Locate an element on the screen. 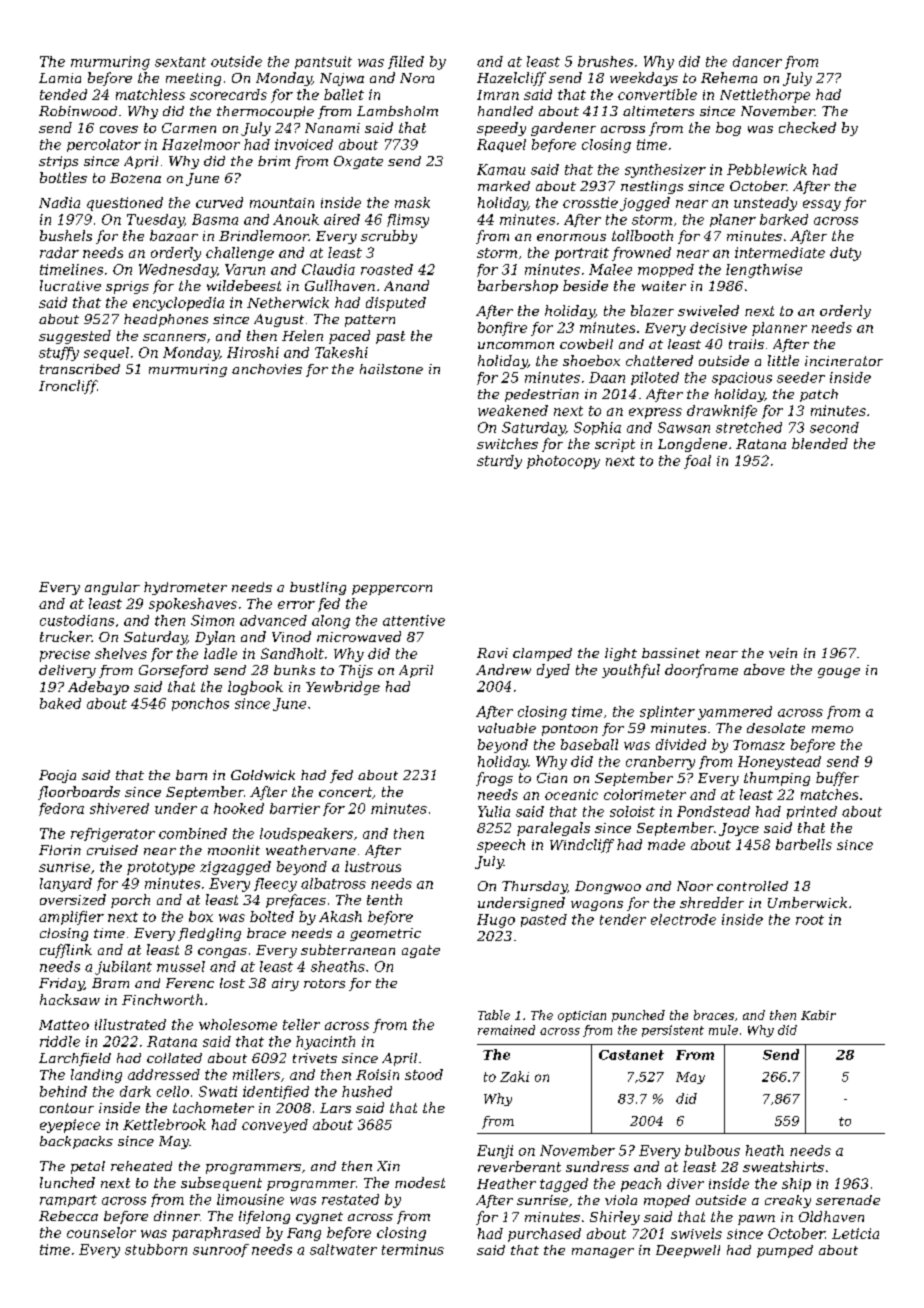  pantsuit is located at coordinates (323, 62).
